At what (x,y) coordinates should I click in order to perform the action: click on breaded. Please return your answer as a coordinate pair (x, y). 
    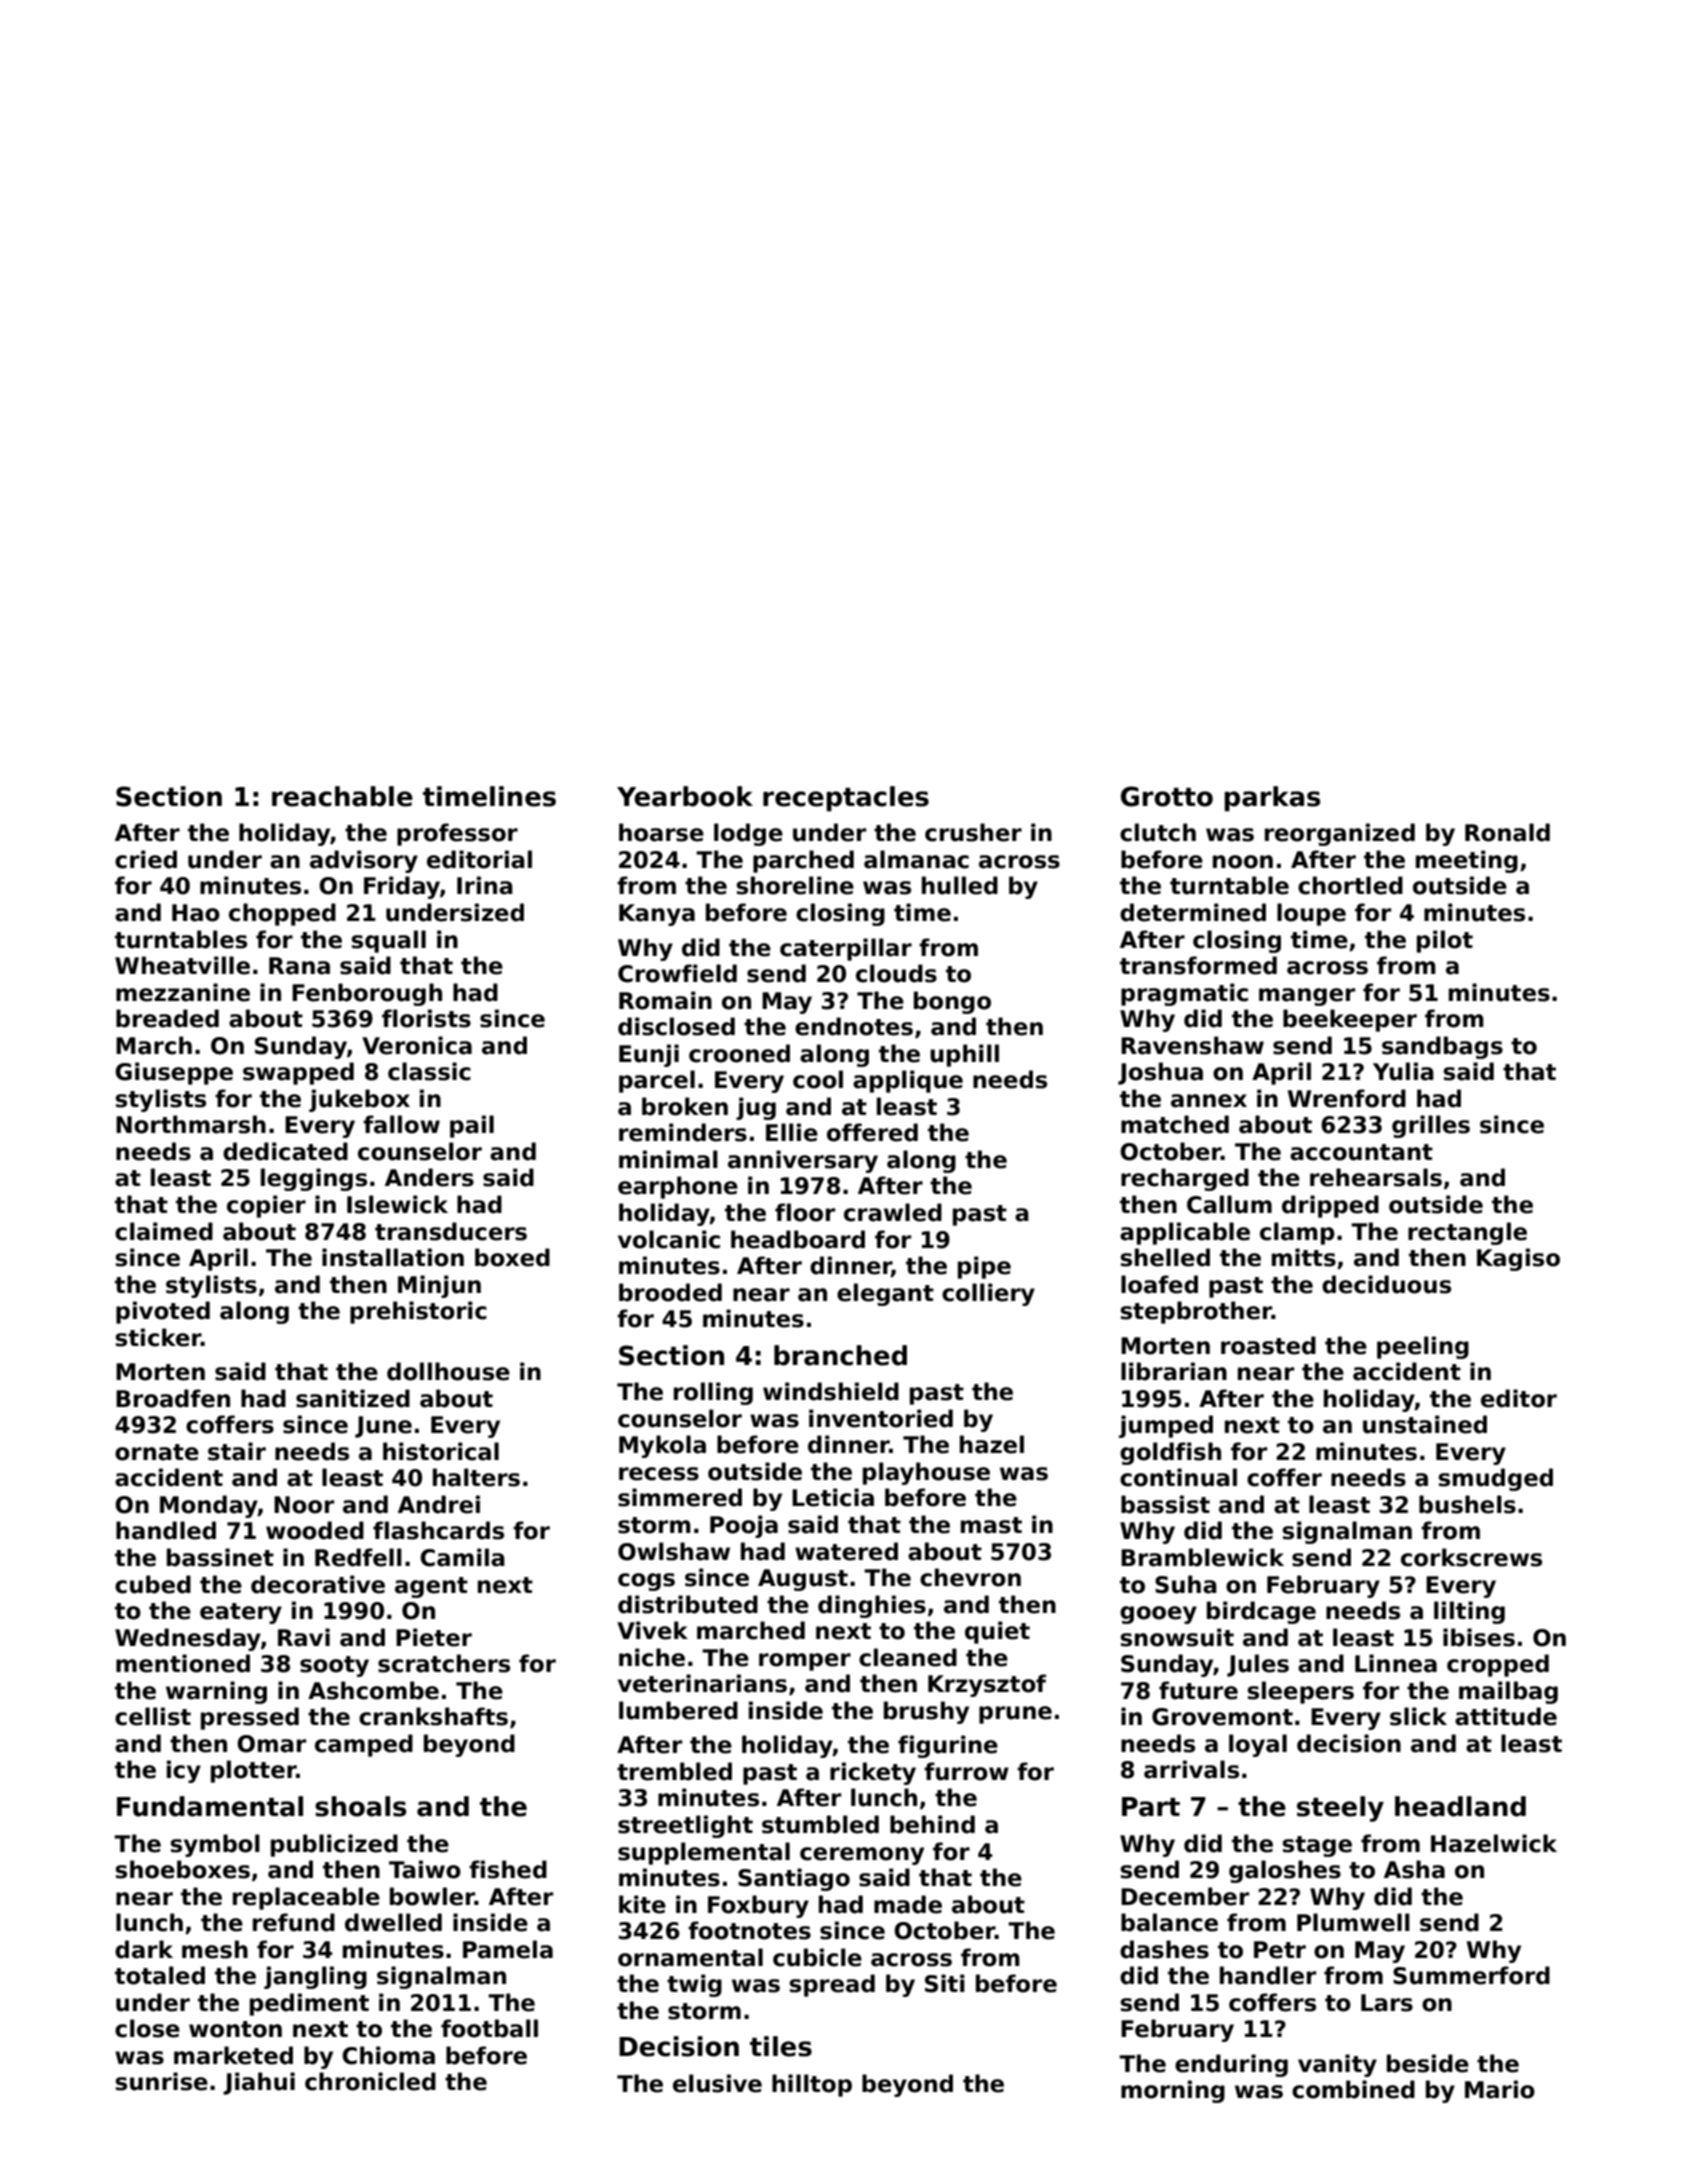
    Looking at the image, I should click on (167, 1018).
